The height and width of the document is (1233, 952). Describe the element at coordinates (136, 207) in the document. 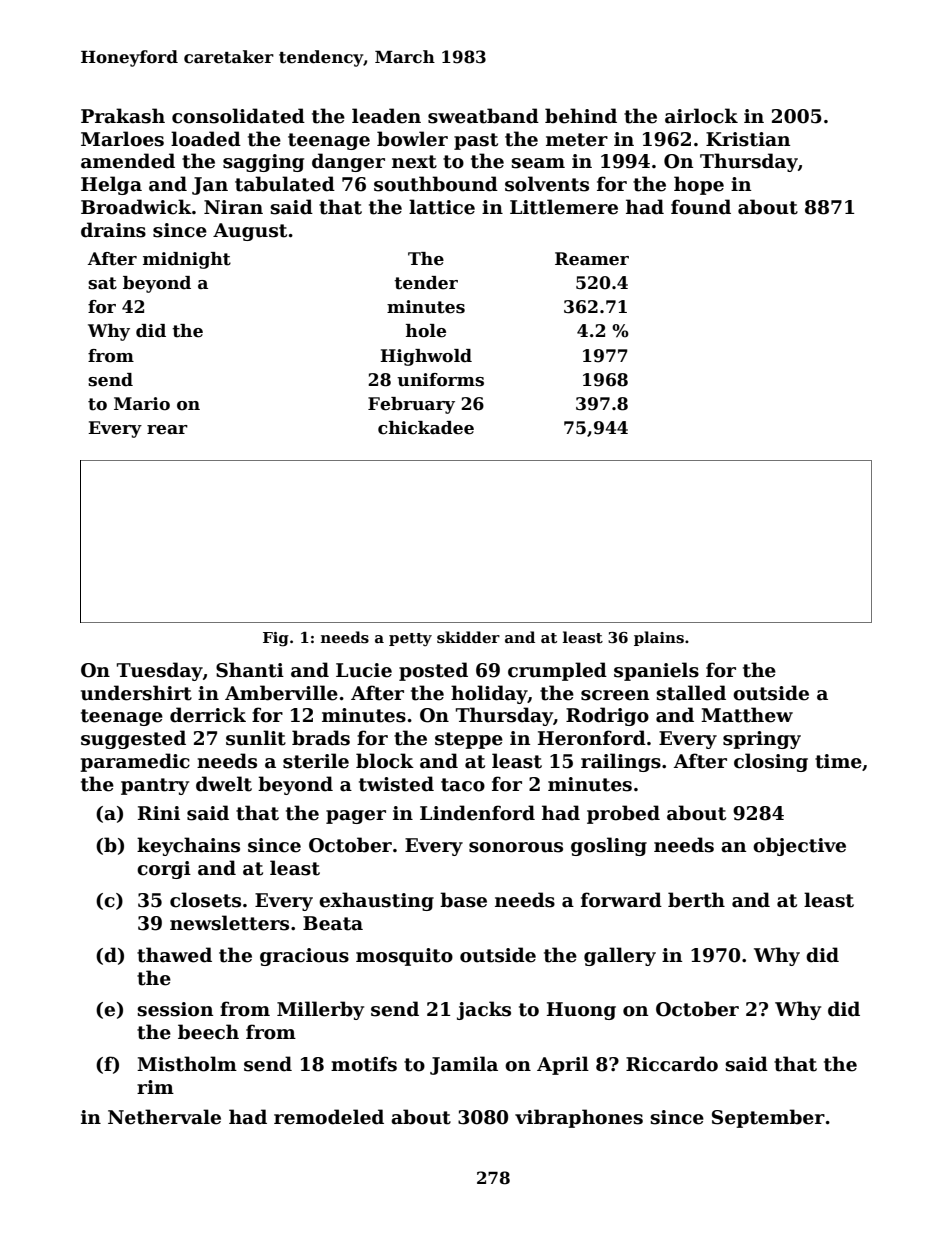

I see `Broadwick` at that location.
